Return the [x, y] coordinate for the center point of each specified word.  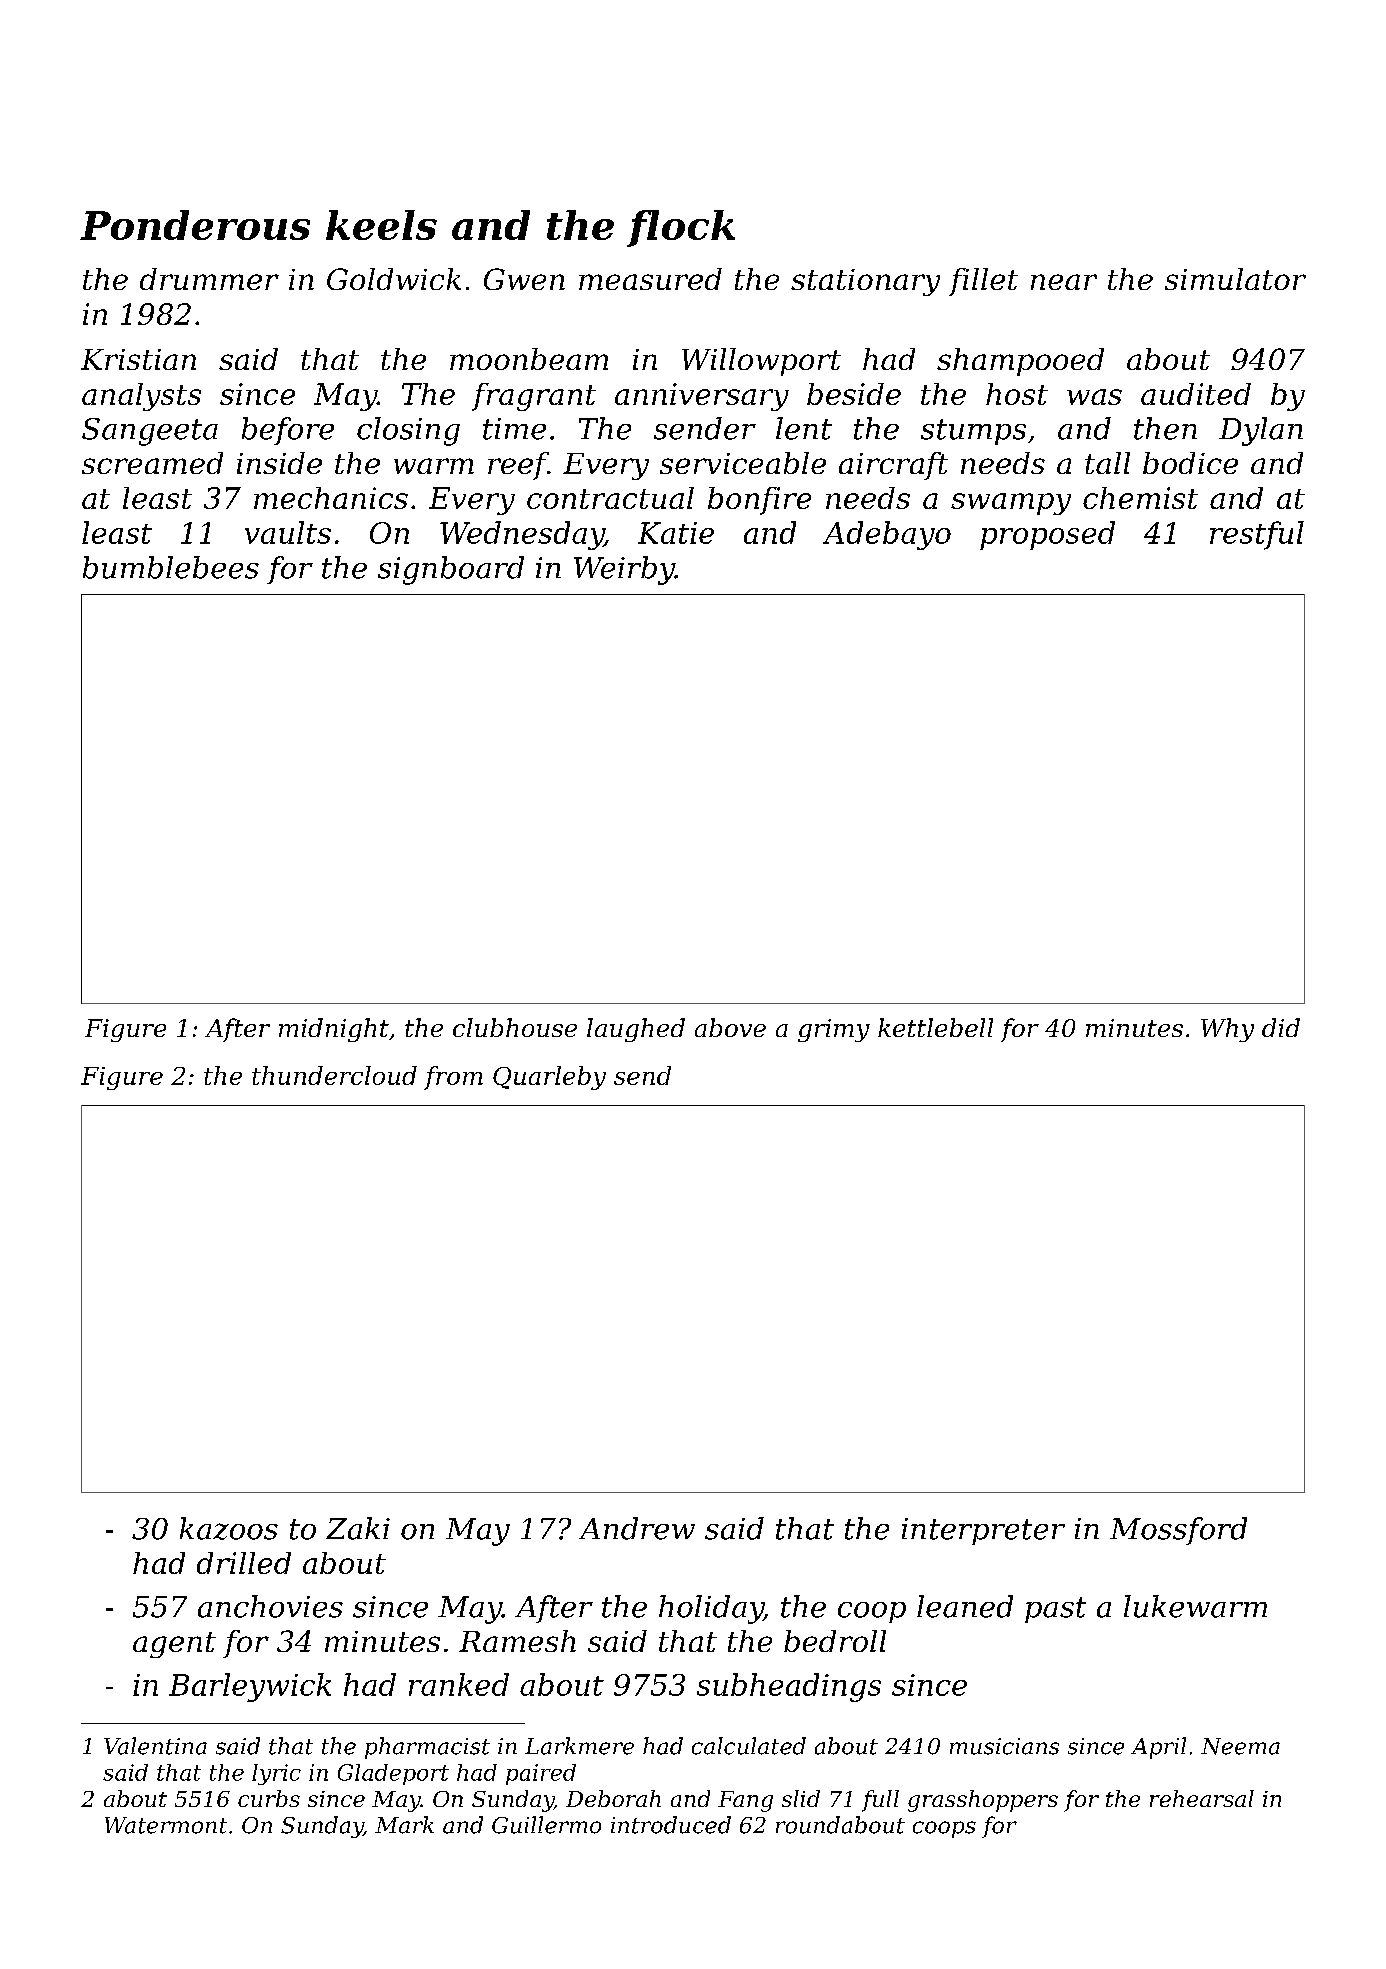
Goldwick [394, 279]
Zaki [358, 1528]
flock [681, 228]
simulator [1235, 279]
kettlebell [935, 1027]
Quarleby [549, 1078]
